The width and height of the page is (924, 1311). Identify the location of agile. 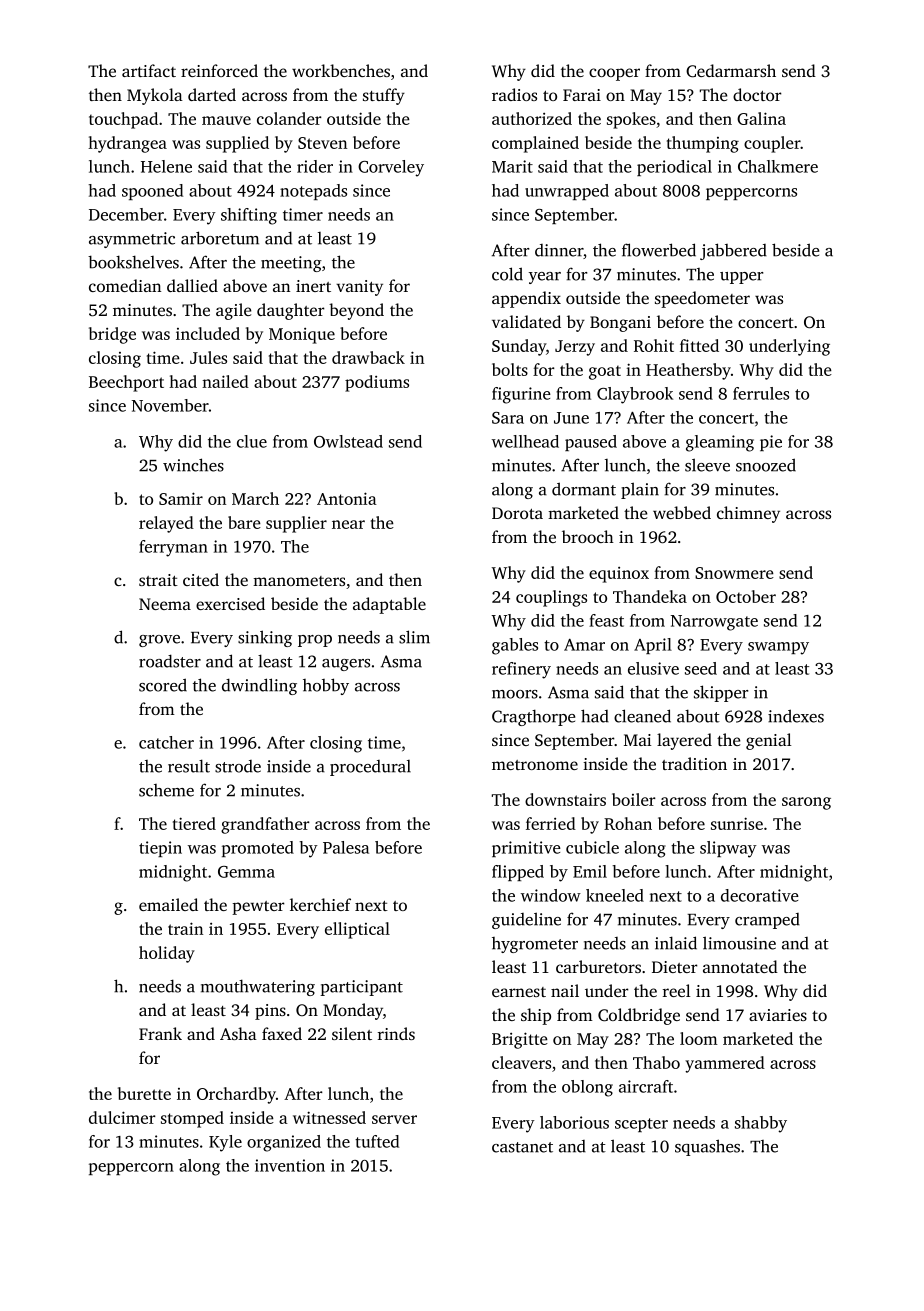
(233, 311).
